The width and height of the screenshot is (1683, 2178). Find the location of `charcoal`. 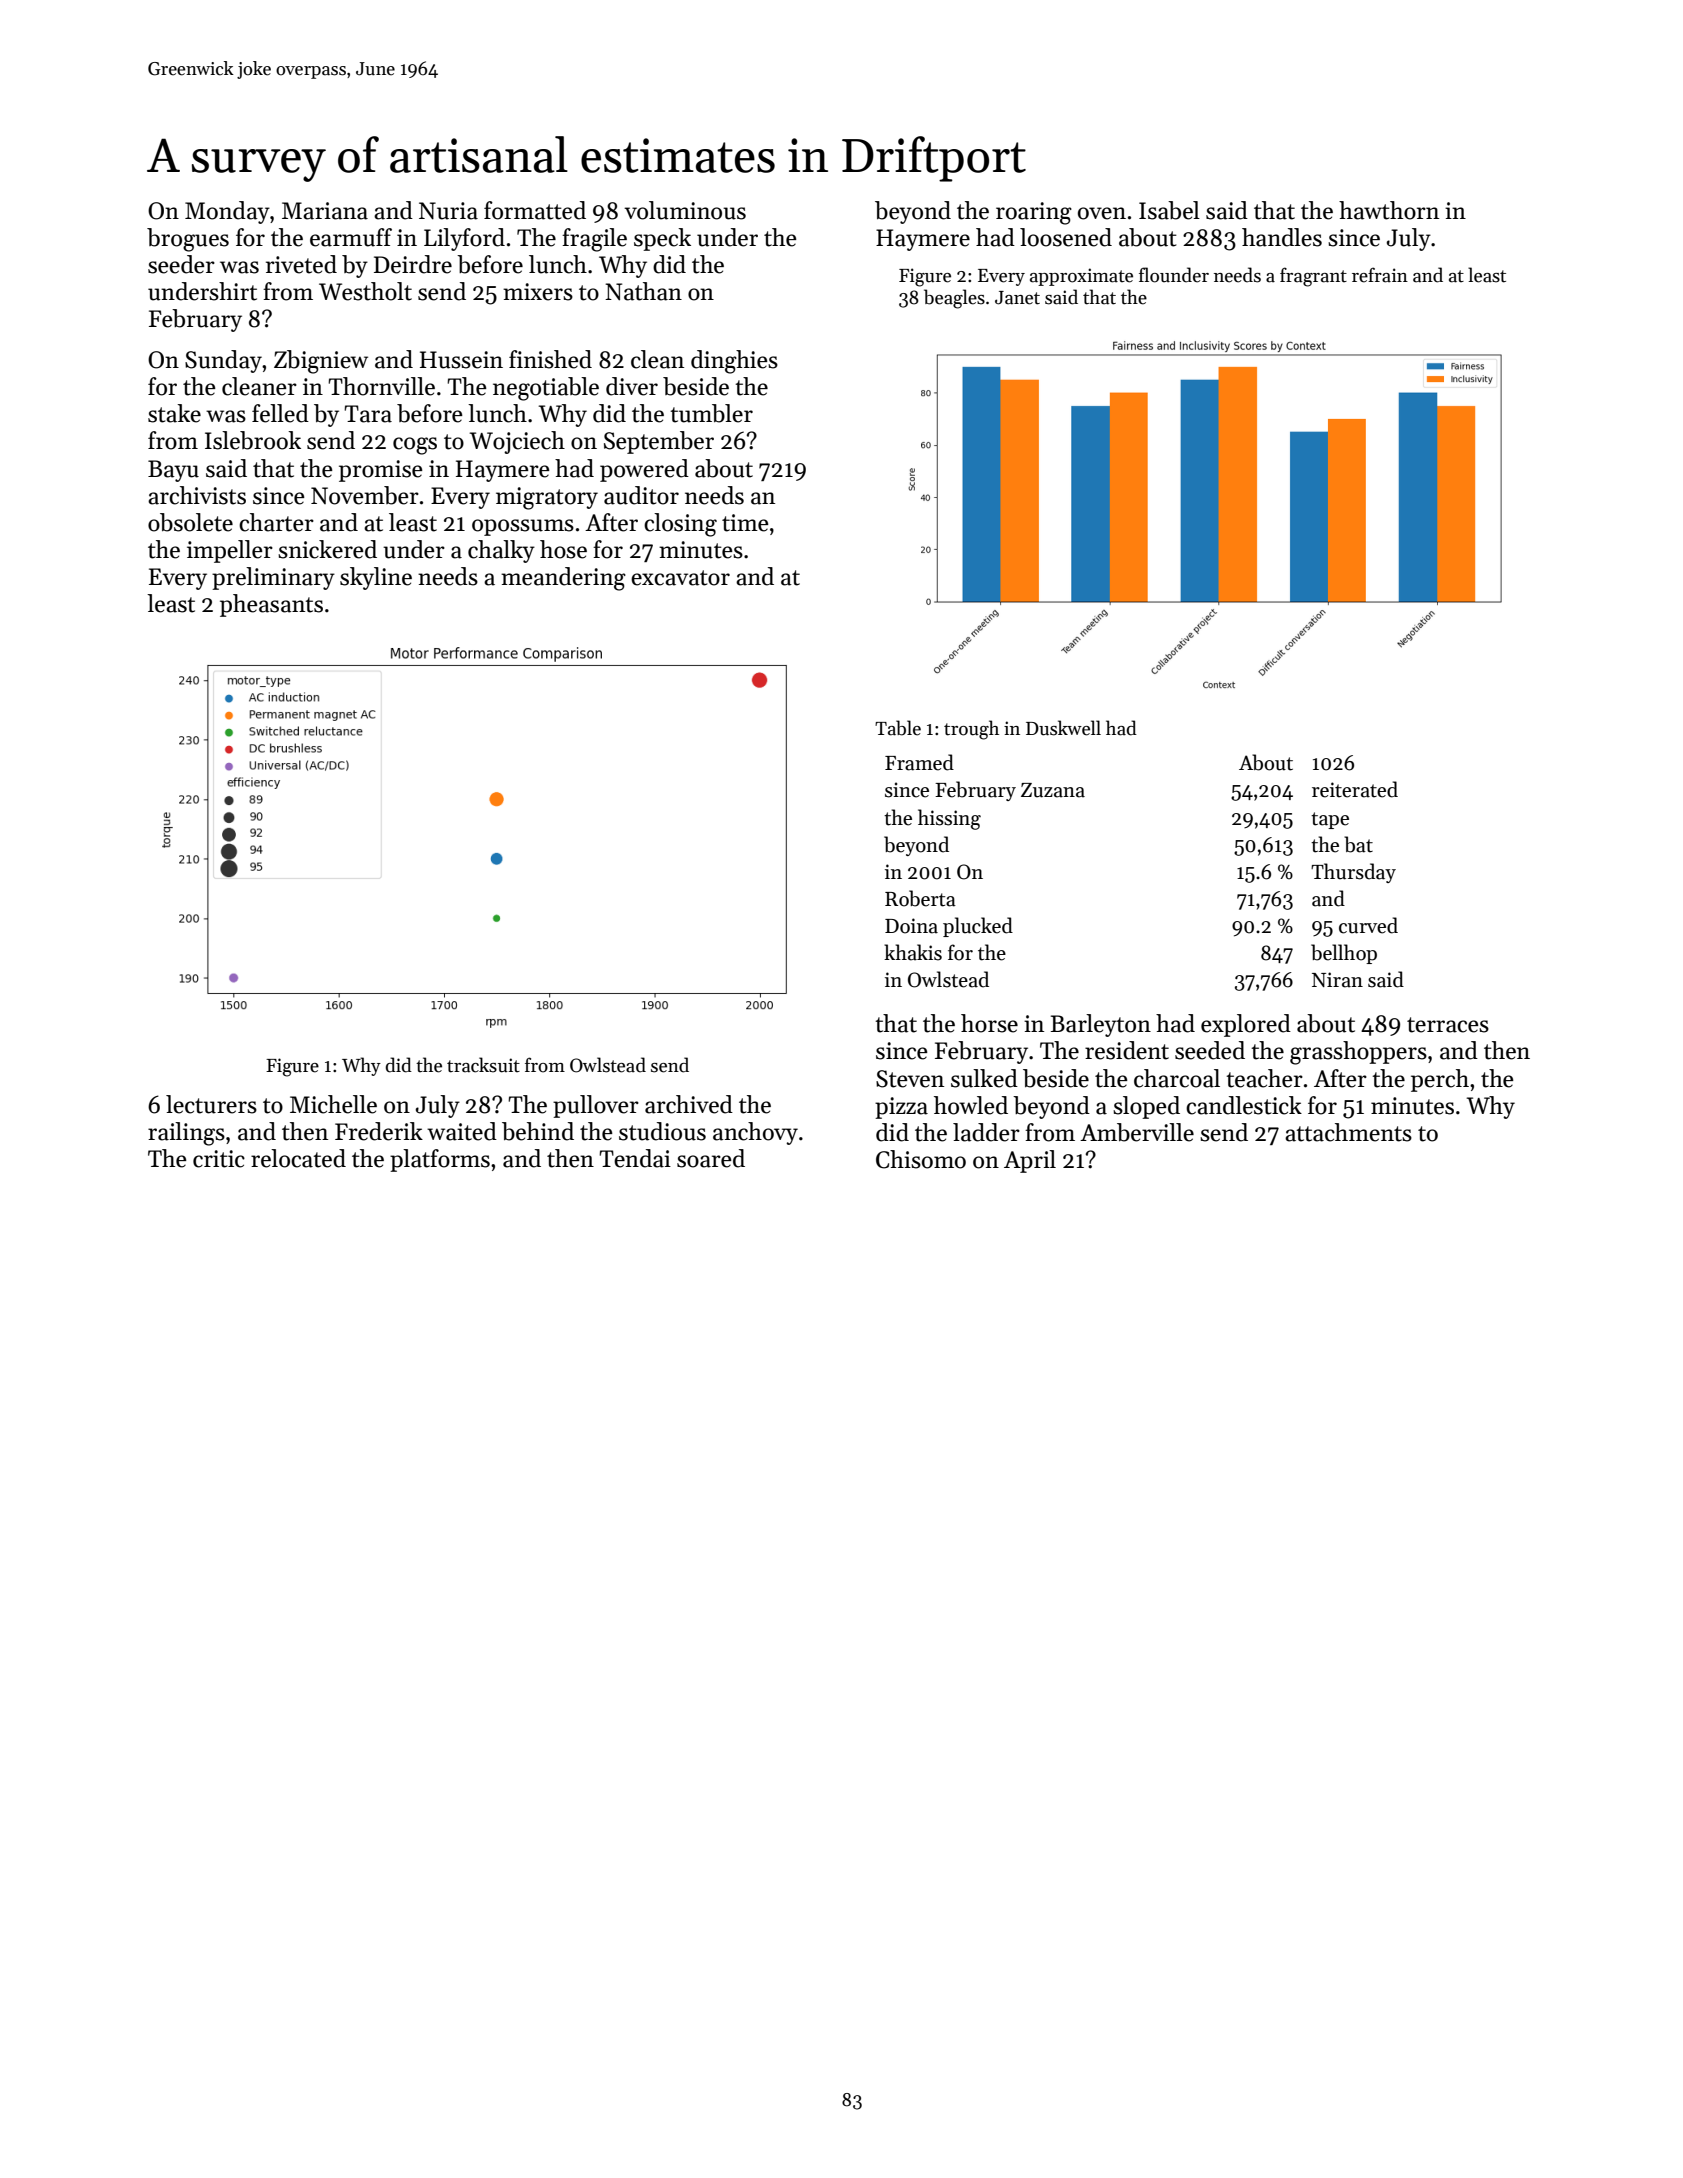

charcoal is located at coordinates (1177, 1078).
